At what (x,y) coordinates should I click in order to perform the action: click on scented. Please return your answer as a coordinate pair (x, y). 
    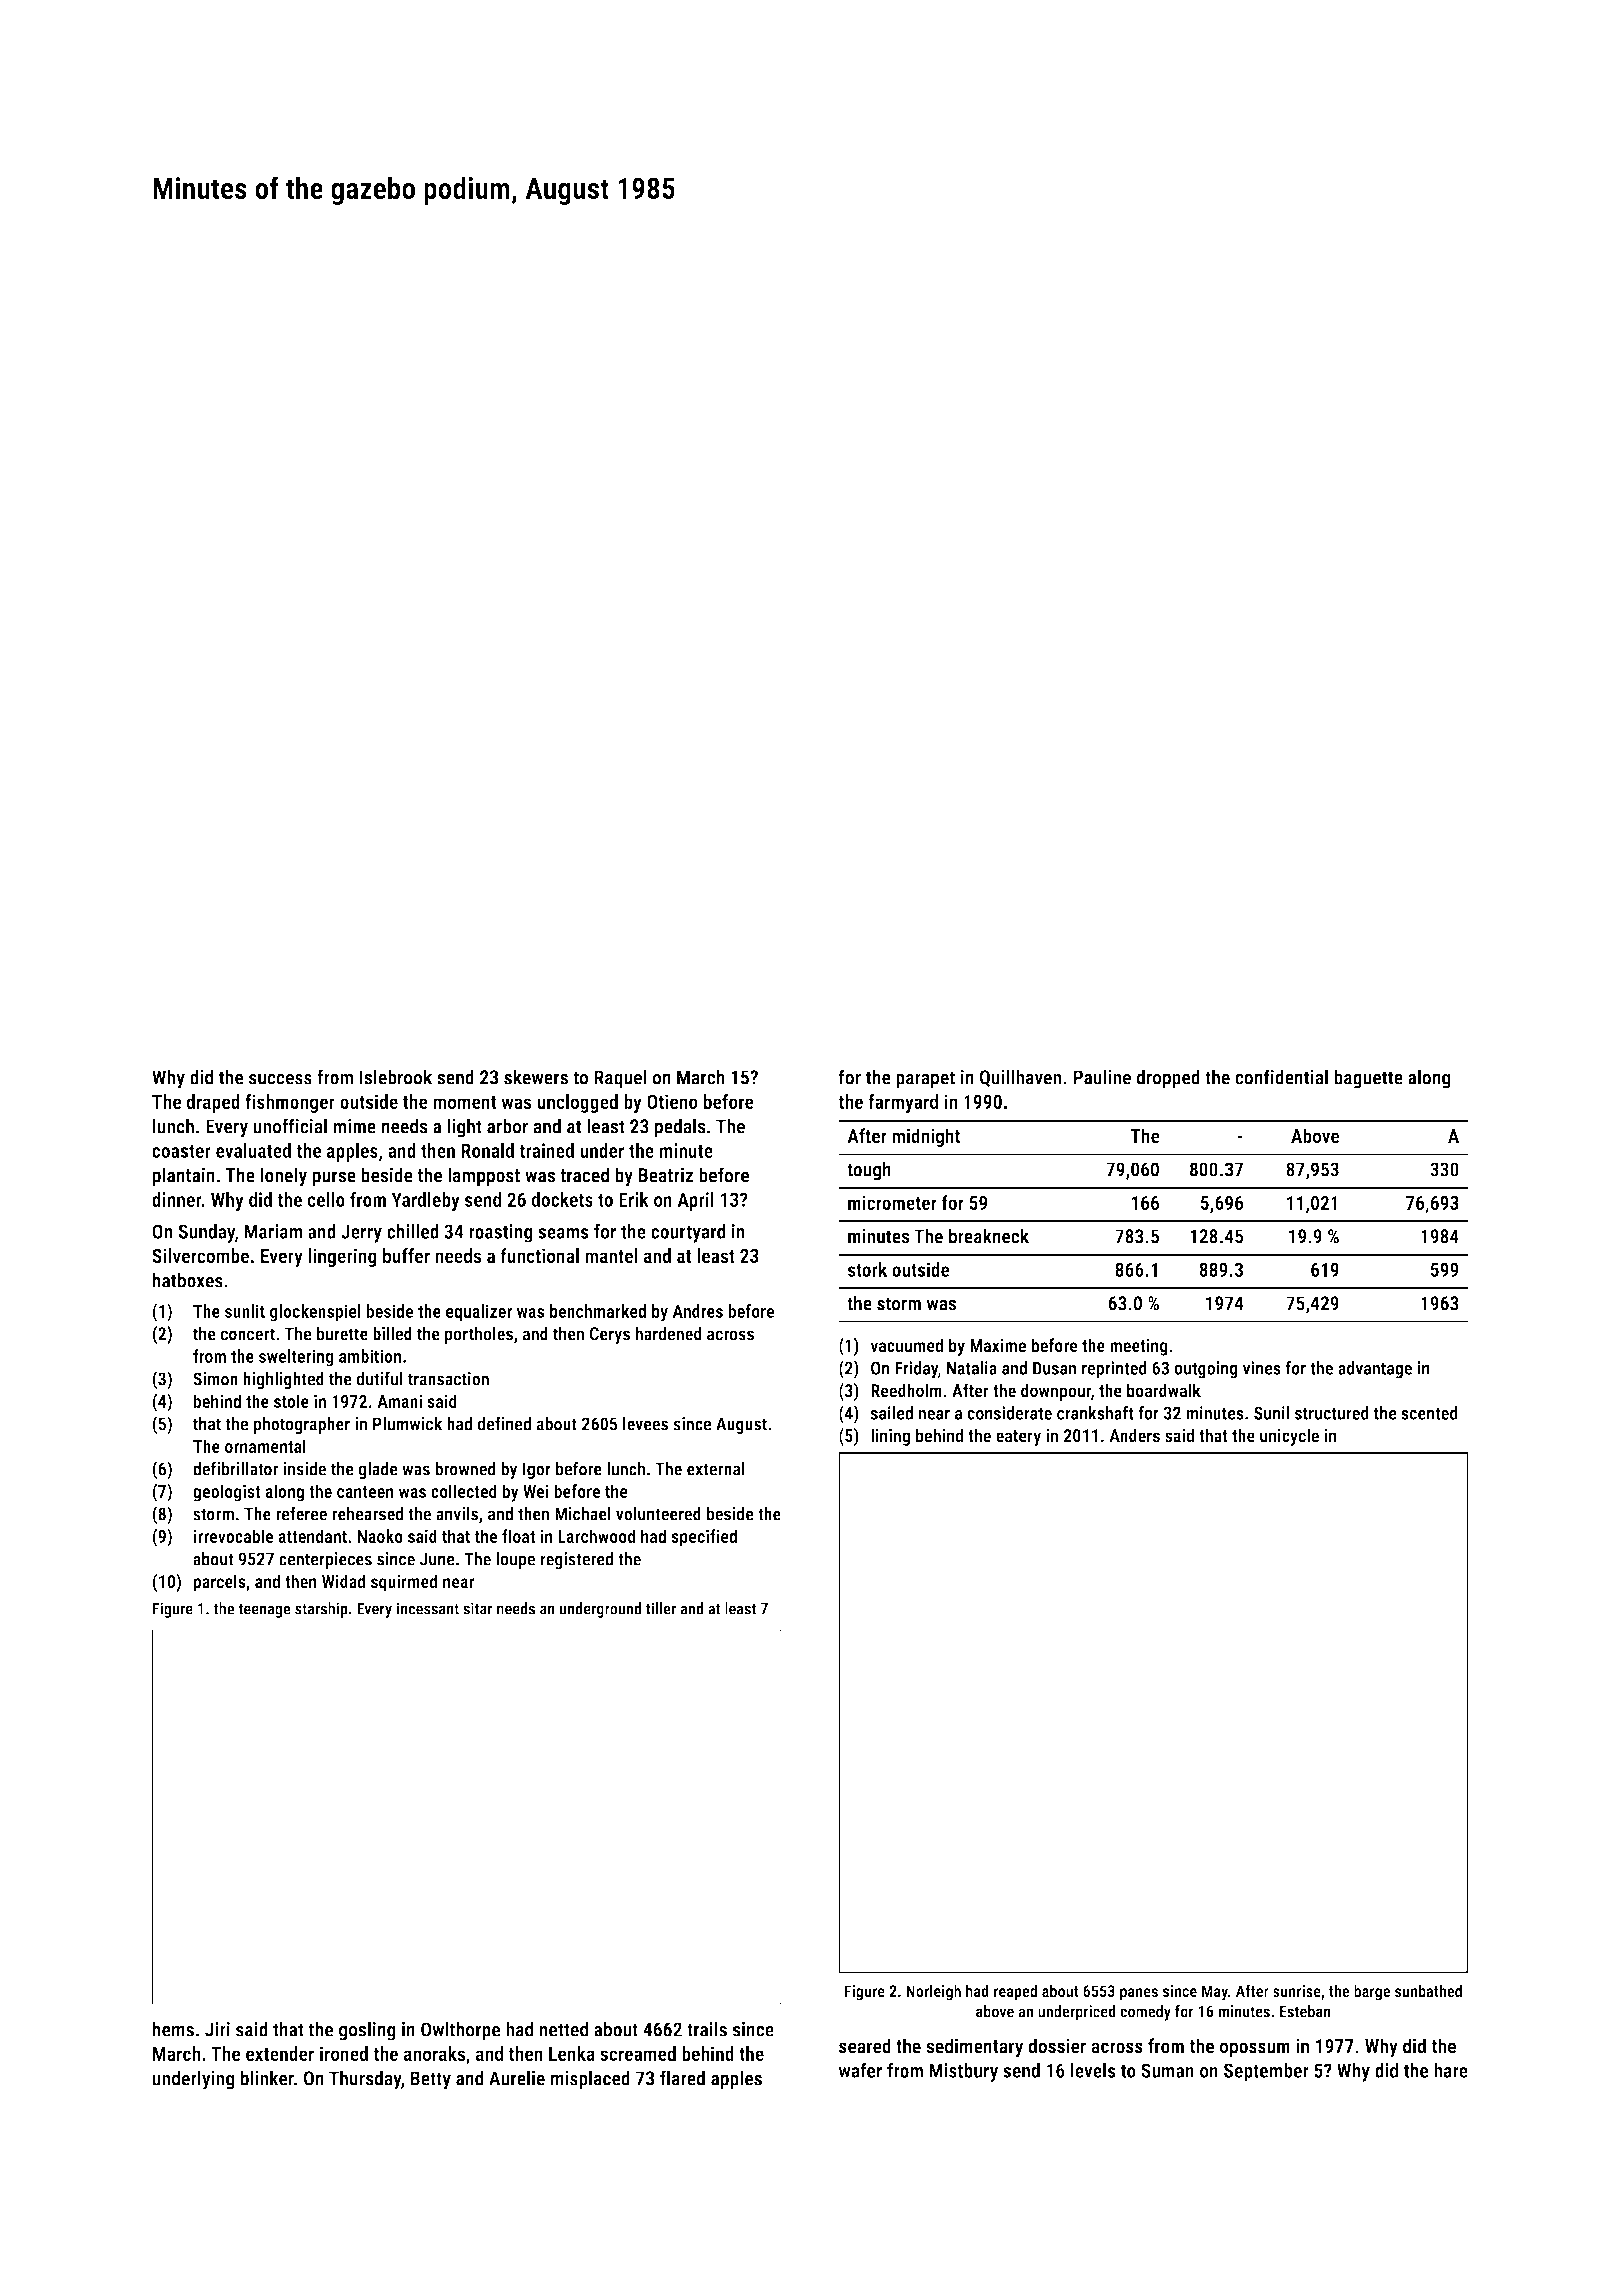
    Looking at the image, I should click on (1429, 1413).
